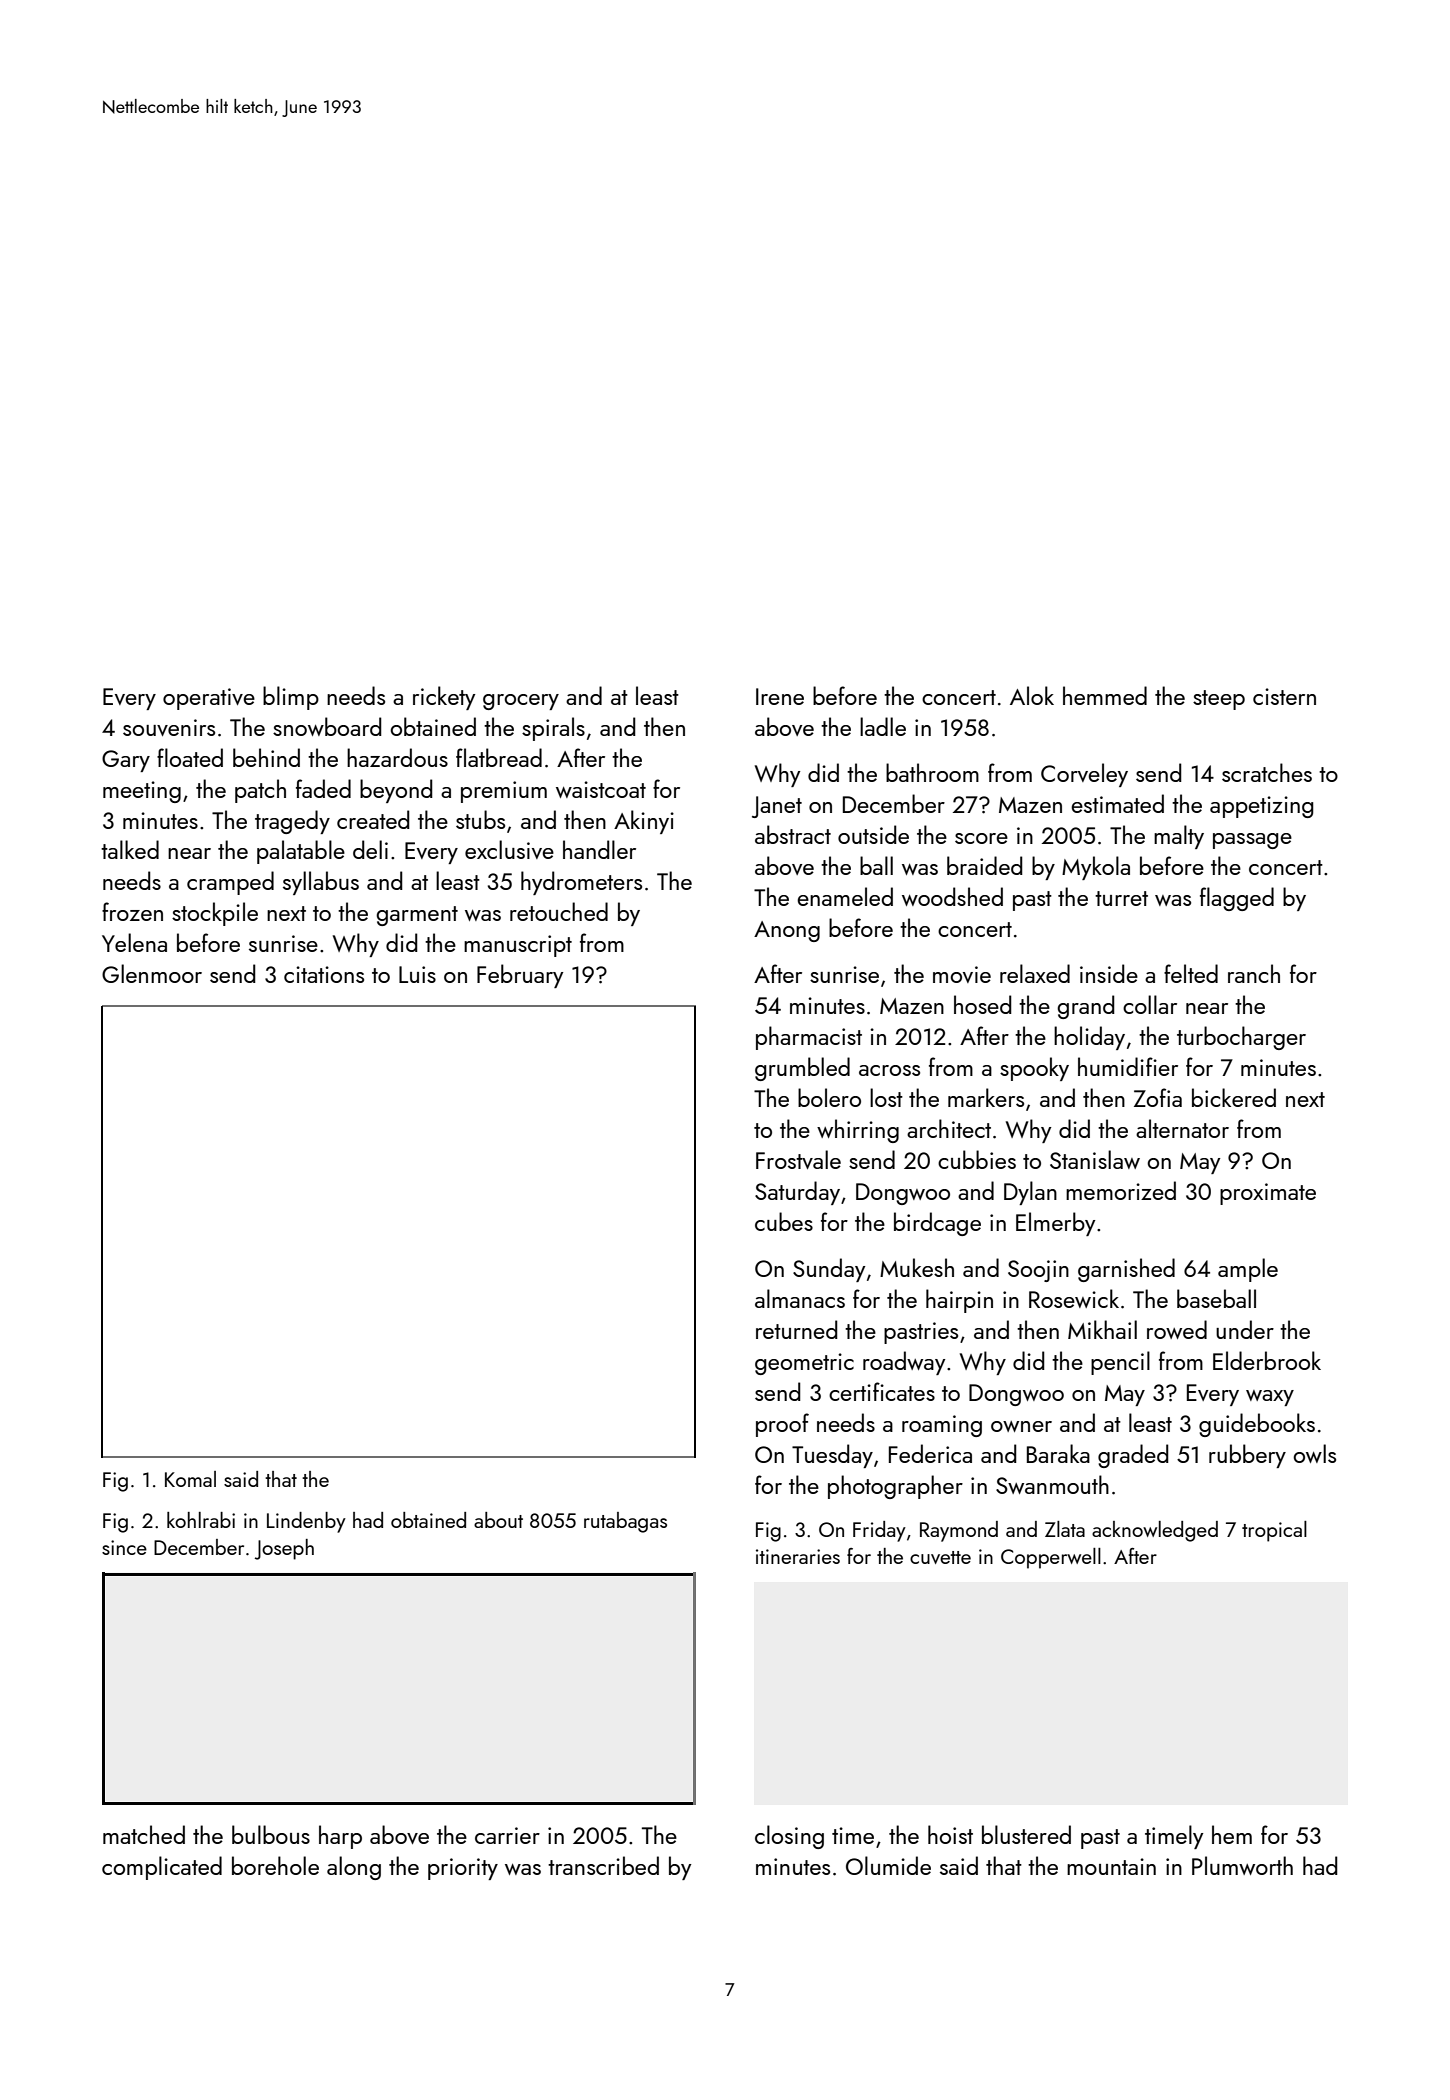  Describe the element at coordinates (798, 1159) in the screenshot. I see `Frostvale` at that location.
